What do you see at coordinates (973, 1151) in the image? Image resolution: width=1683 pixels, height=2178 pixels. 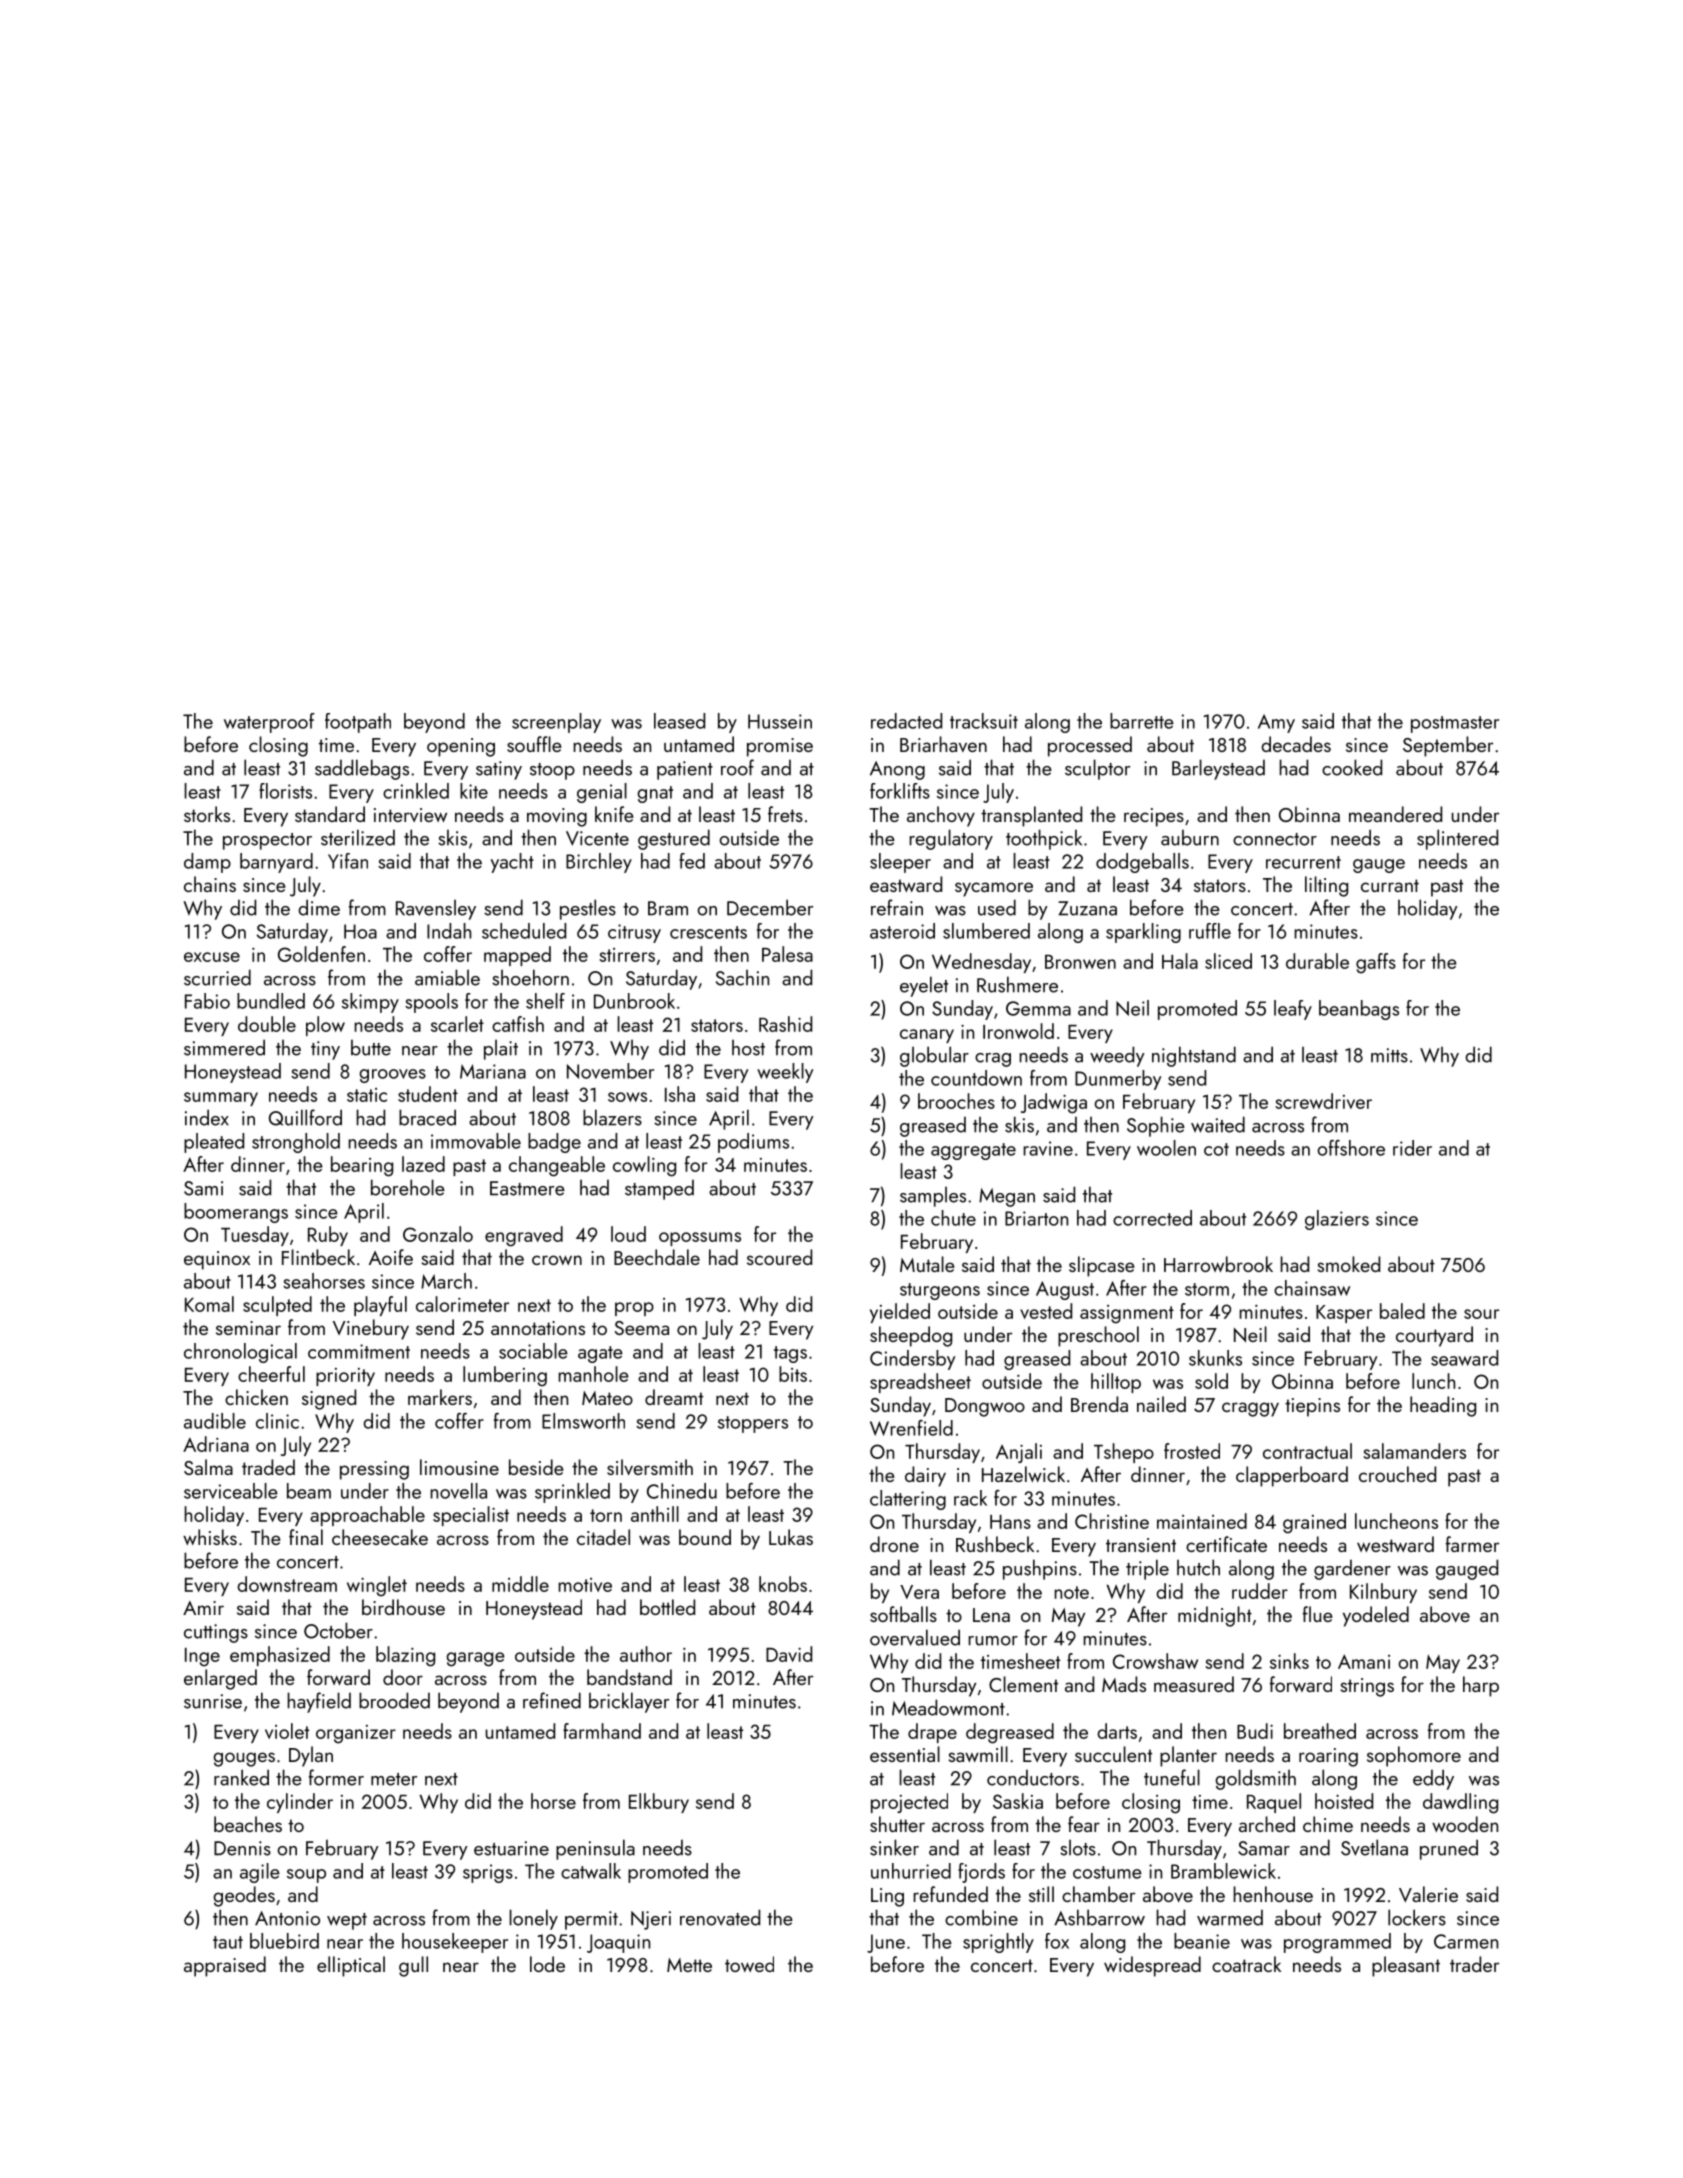 I see `aggregate` at bounding box center [973, 1151].
